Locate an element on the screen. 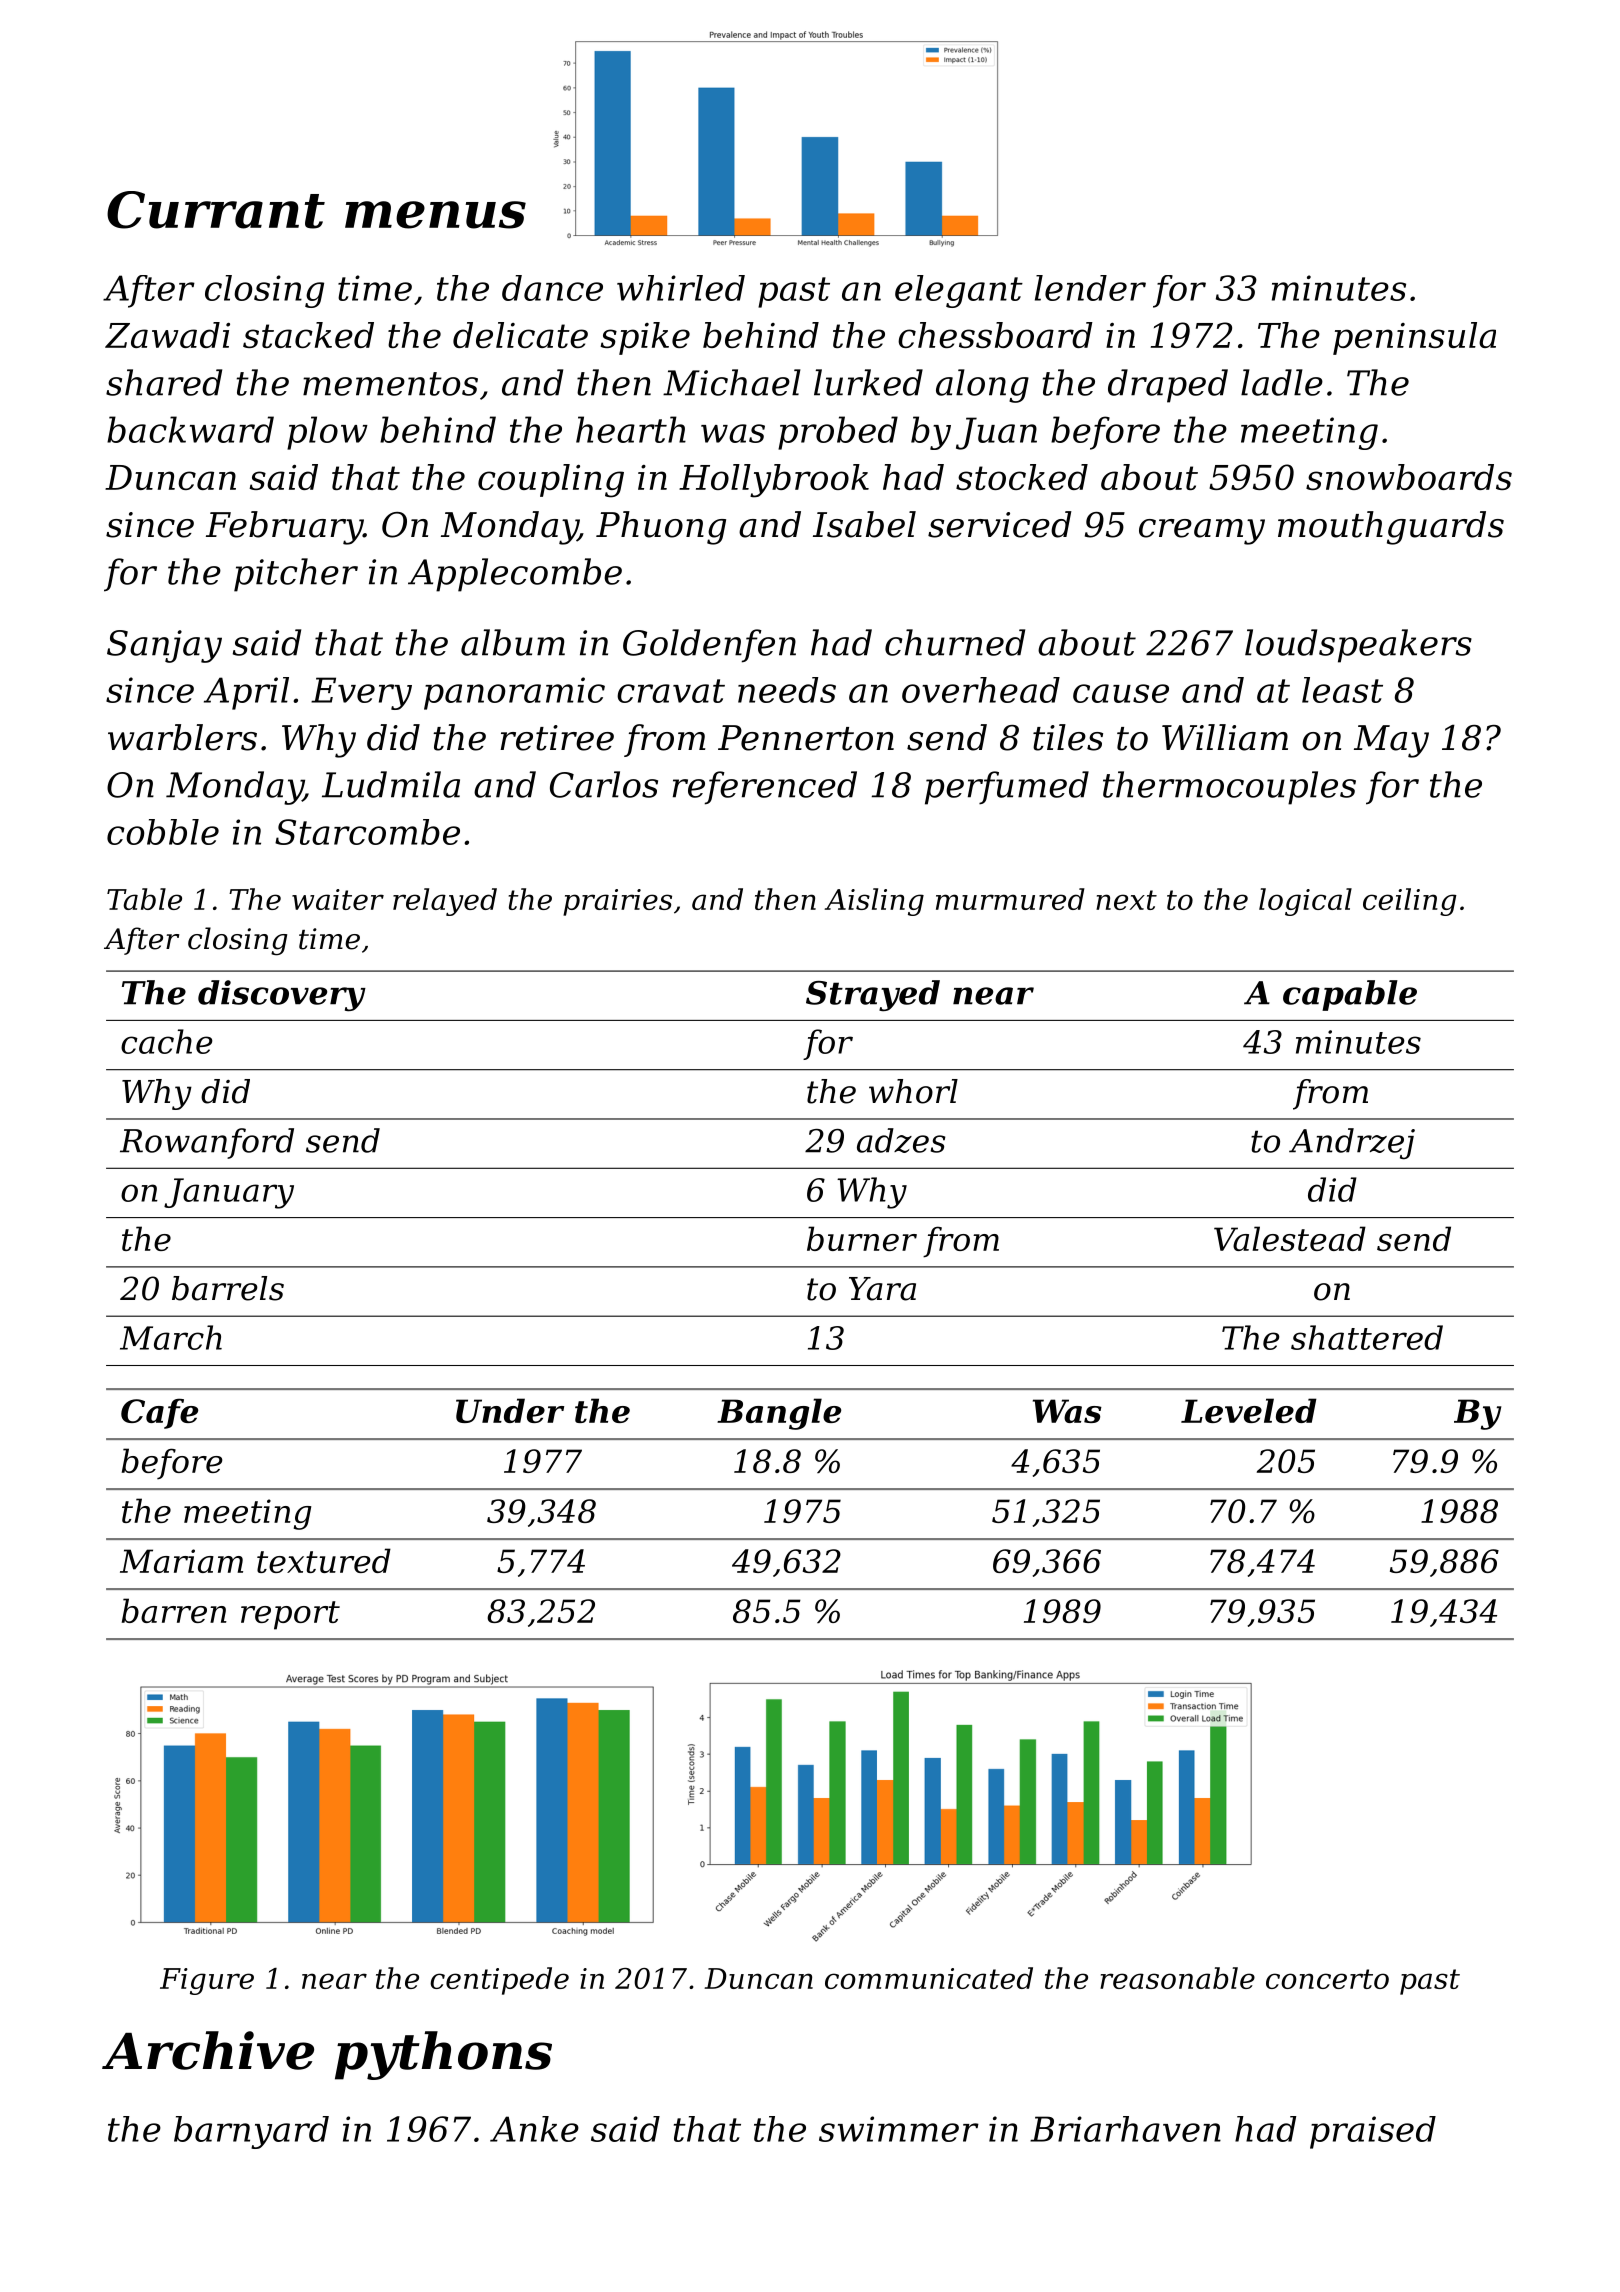  capable is located at coordinates (1350, 995).
